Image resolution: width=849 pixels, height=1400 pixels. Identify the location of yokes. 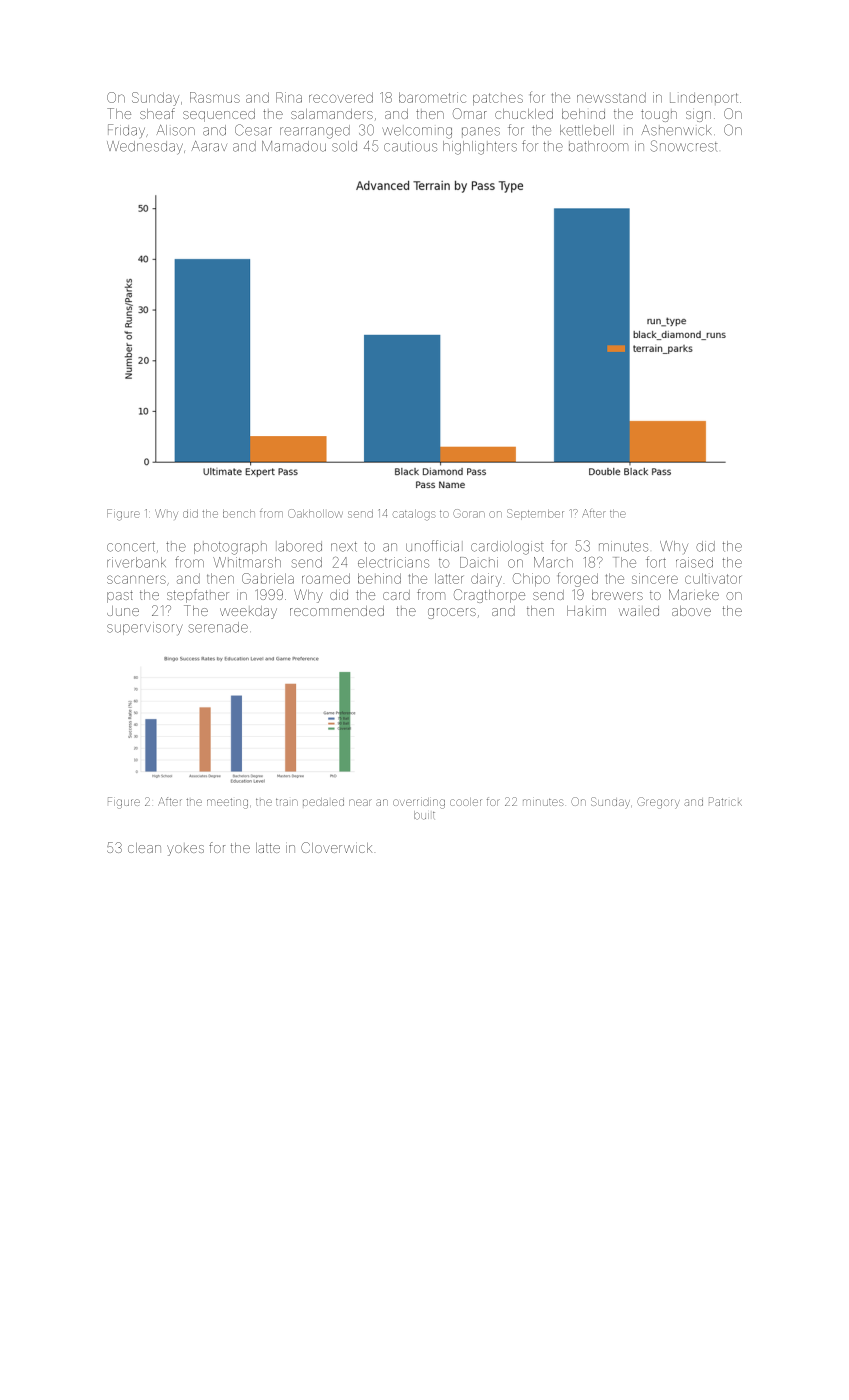
(185, 850).
